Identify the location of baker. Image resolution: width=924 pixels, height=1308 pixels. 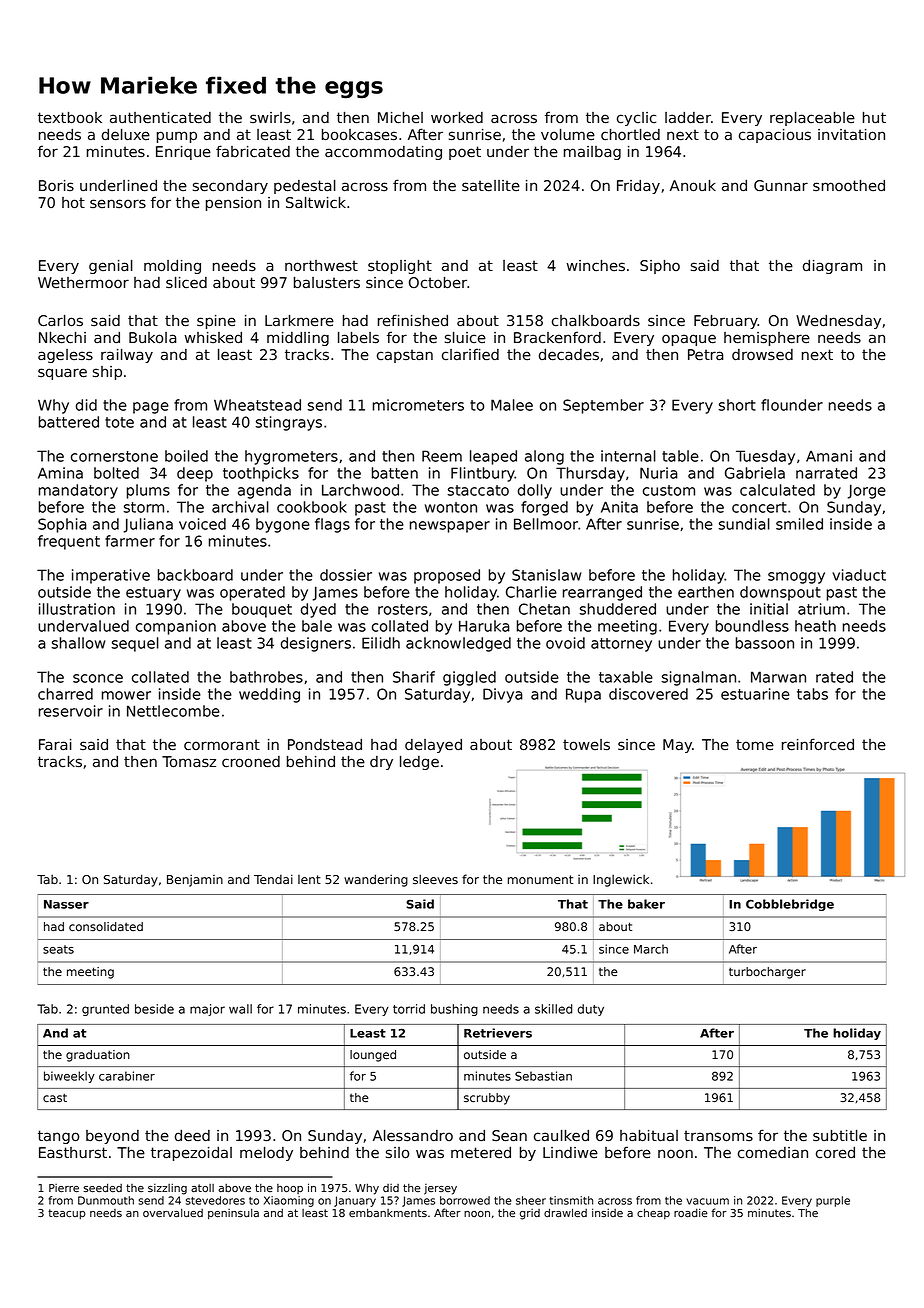
(646, 904).
